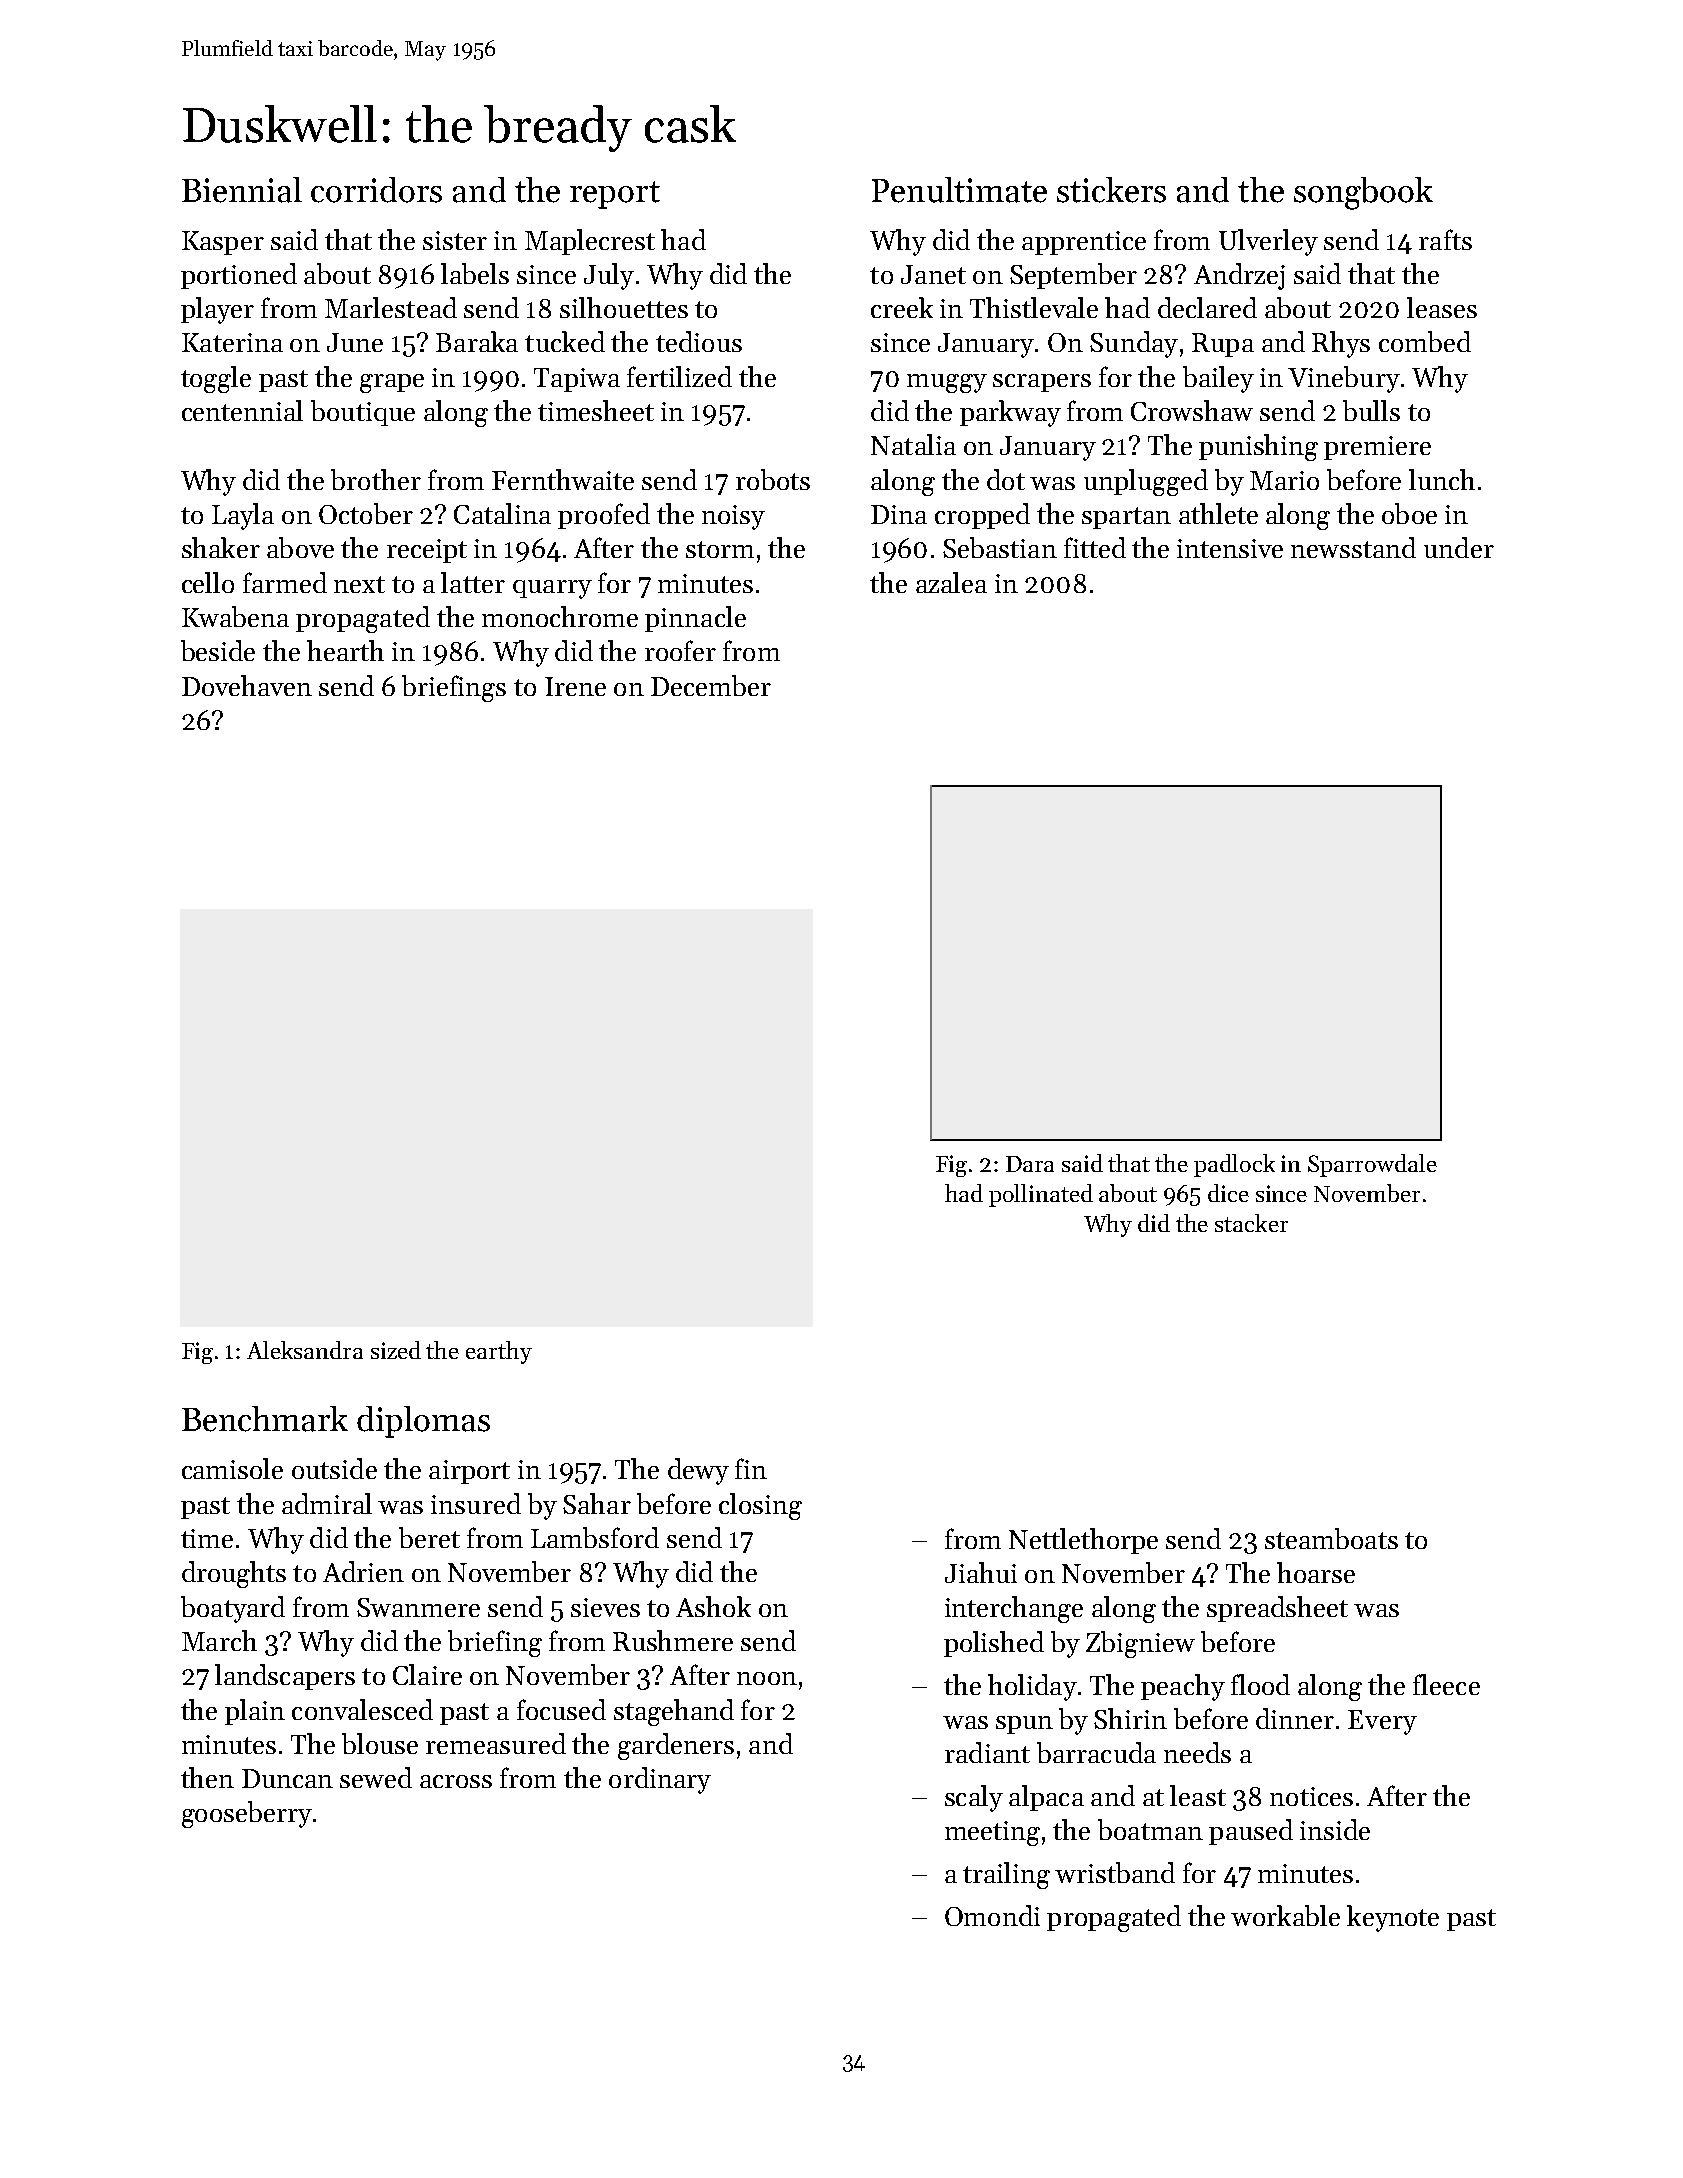 The height and width of the screenshot is (2178, 1683). What do you see at coordinates (1230, 548) in the screenshot?
I see `intensive` at bounding box center [1230, 548].
